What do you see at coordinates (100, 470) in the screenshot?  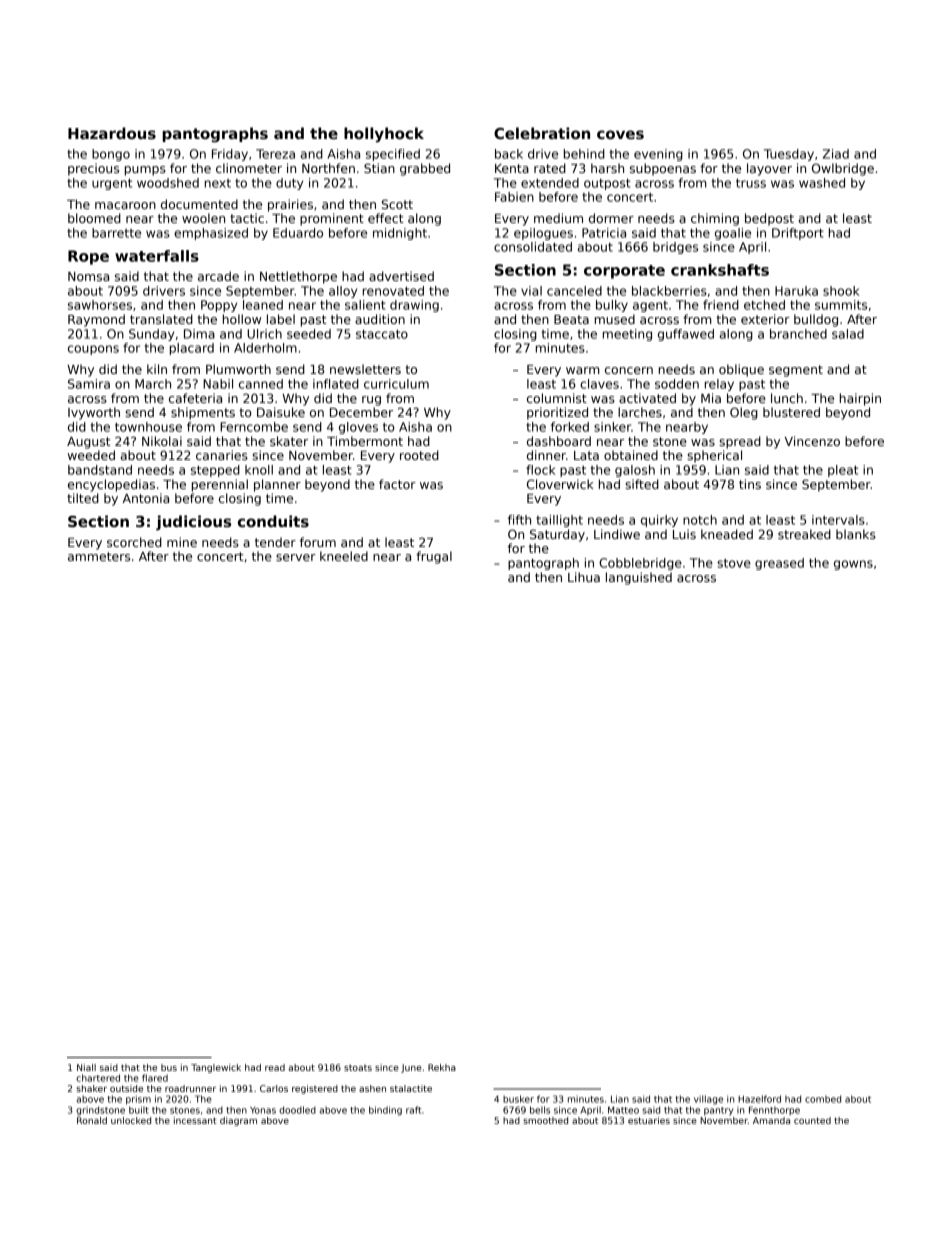 I see `bandstand` at bounding box center [100, 470].
